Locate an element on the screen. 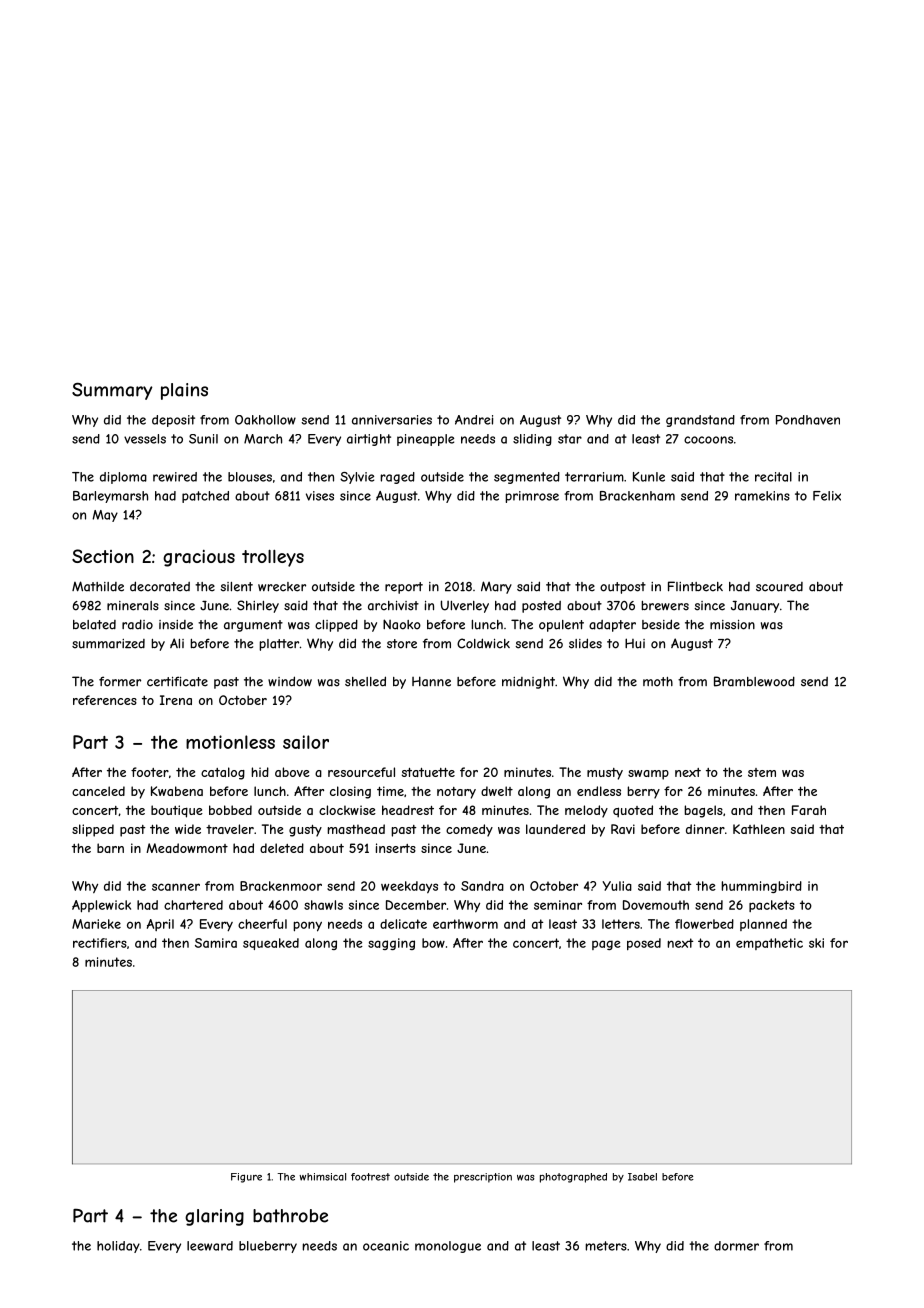 This screenshot has width=924, height=1308. Figure is located at coordinates (246, 1178).
